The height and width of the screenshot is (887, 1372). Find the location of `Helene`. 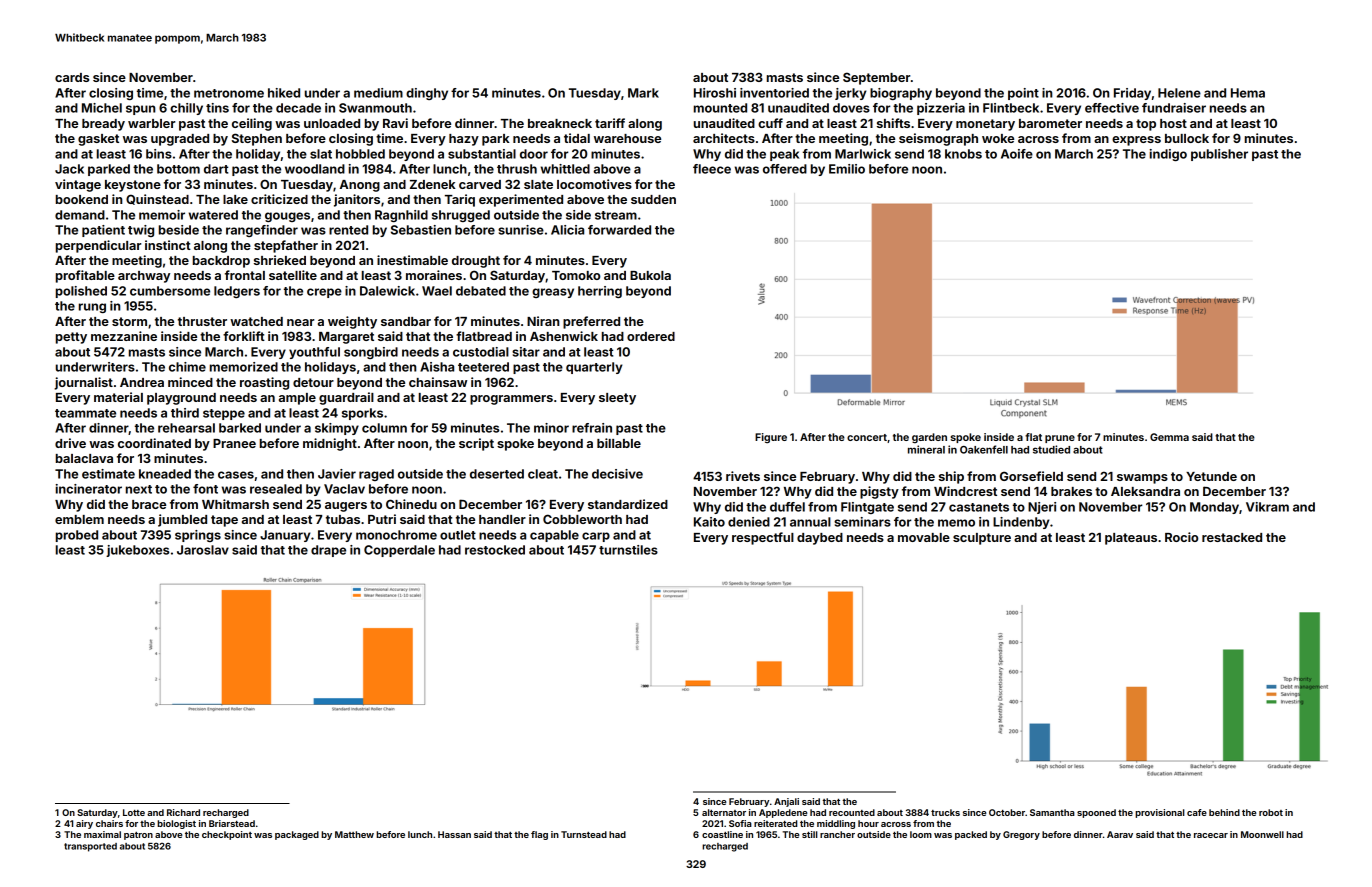

Helene is located at coordinates (1179, 93).
